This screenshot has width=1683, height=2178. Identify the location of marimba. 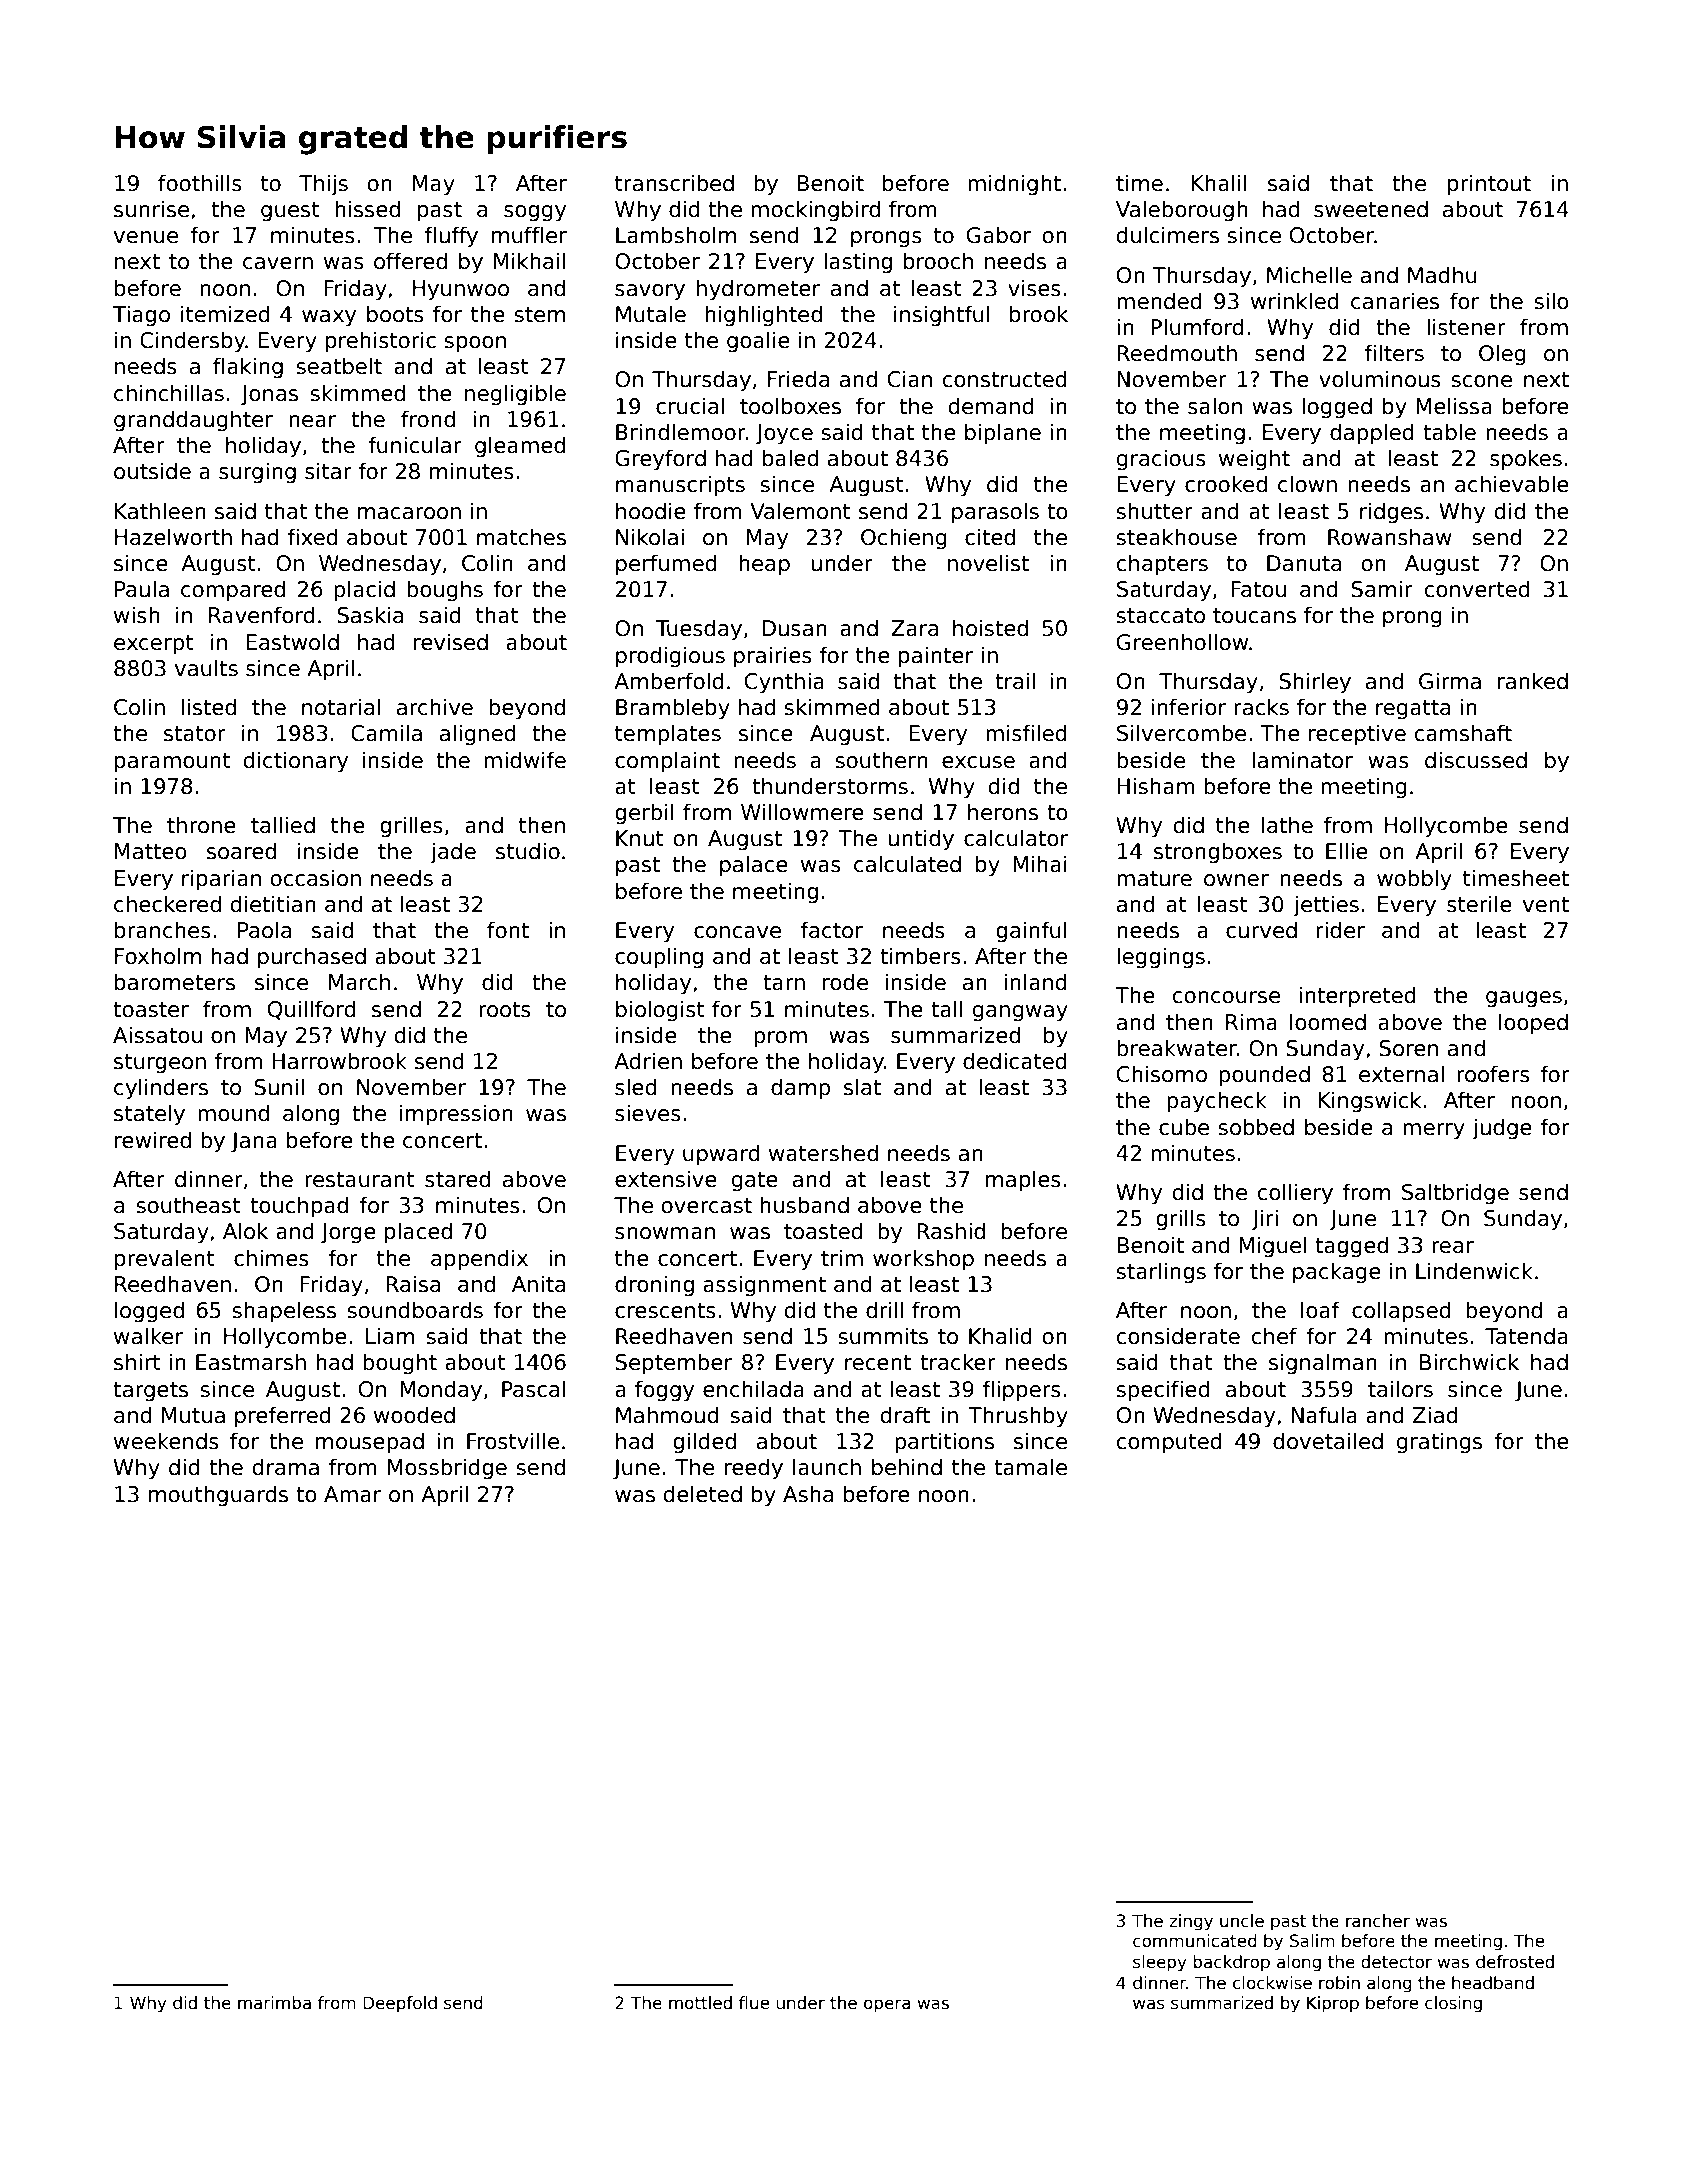
(274, 2003).
